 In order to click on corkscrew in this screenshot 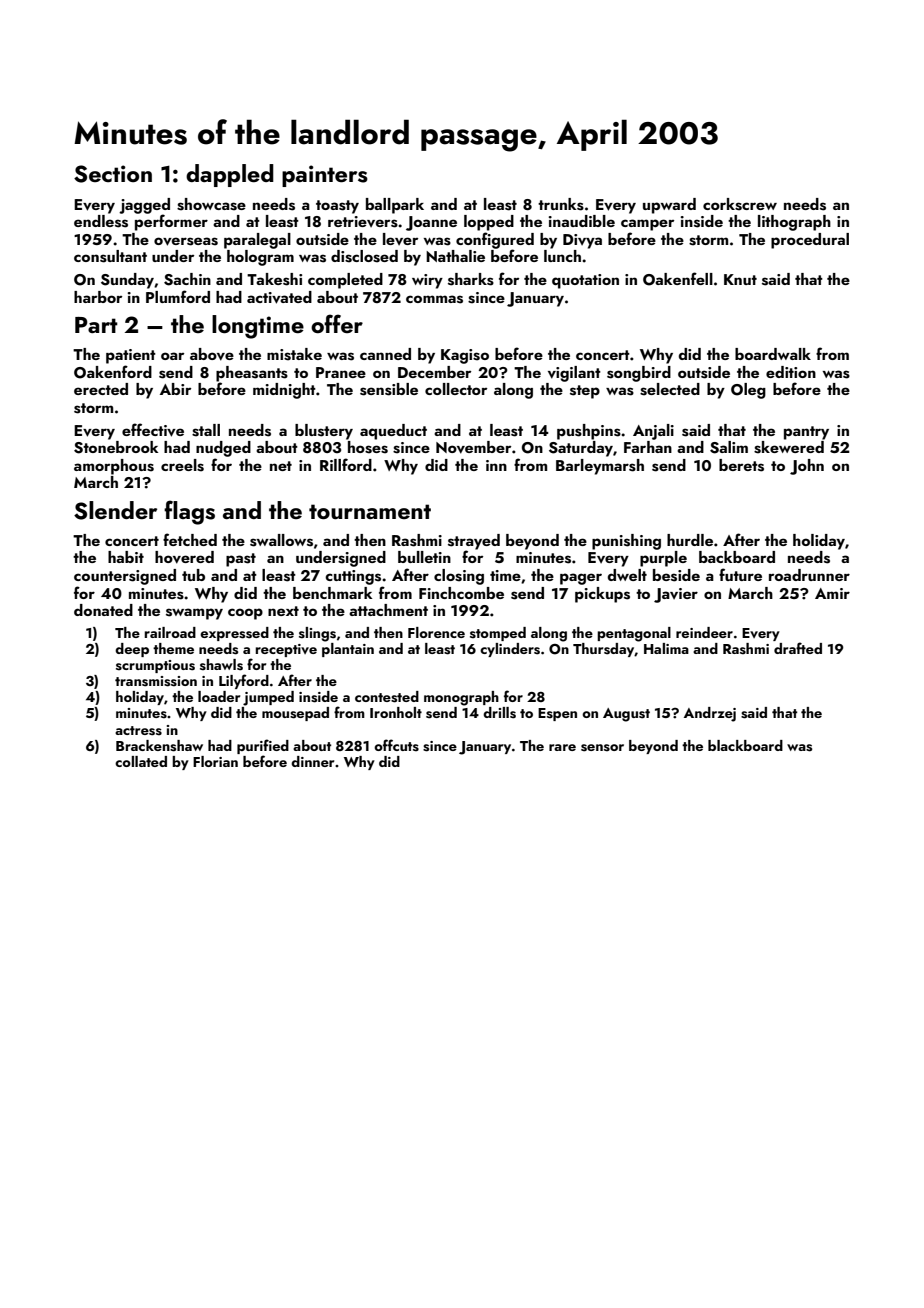, I will do `click(740, 204)`.
